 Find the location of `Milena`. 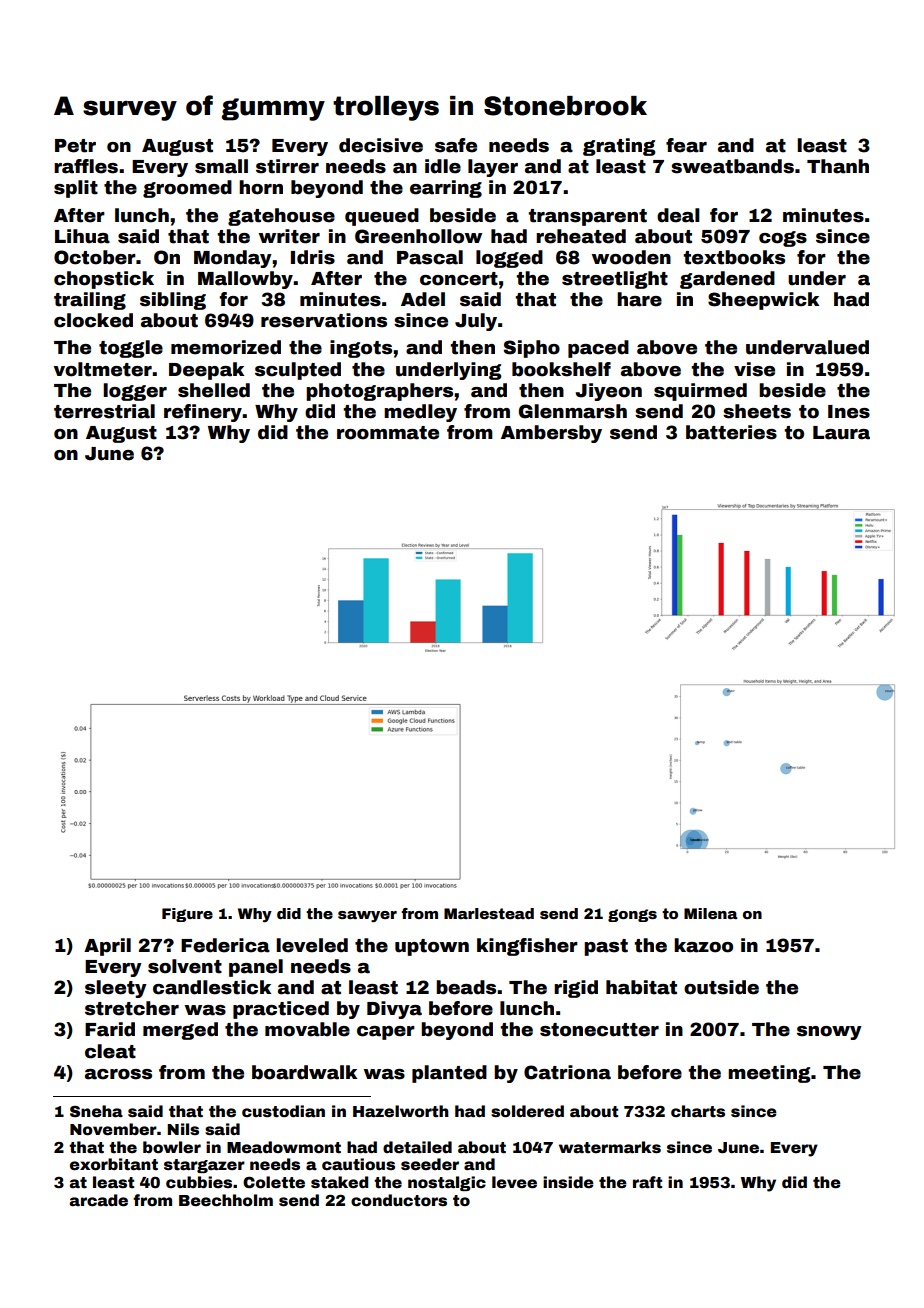

Milena is located at coordinates (711, 913).
